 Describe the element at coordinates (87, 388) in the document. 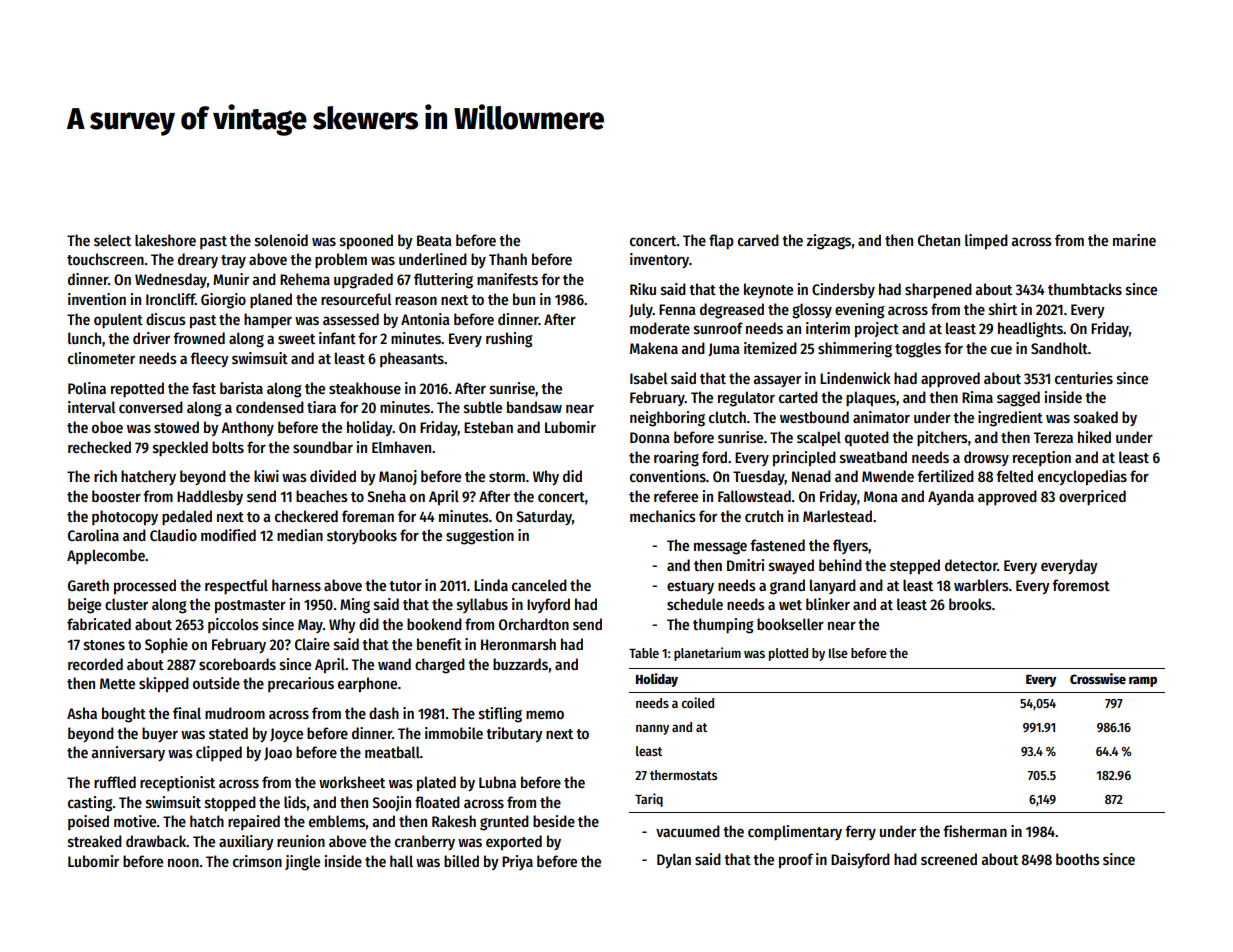

I see `Polina` at that location.
